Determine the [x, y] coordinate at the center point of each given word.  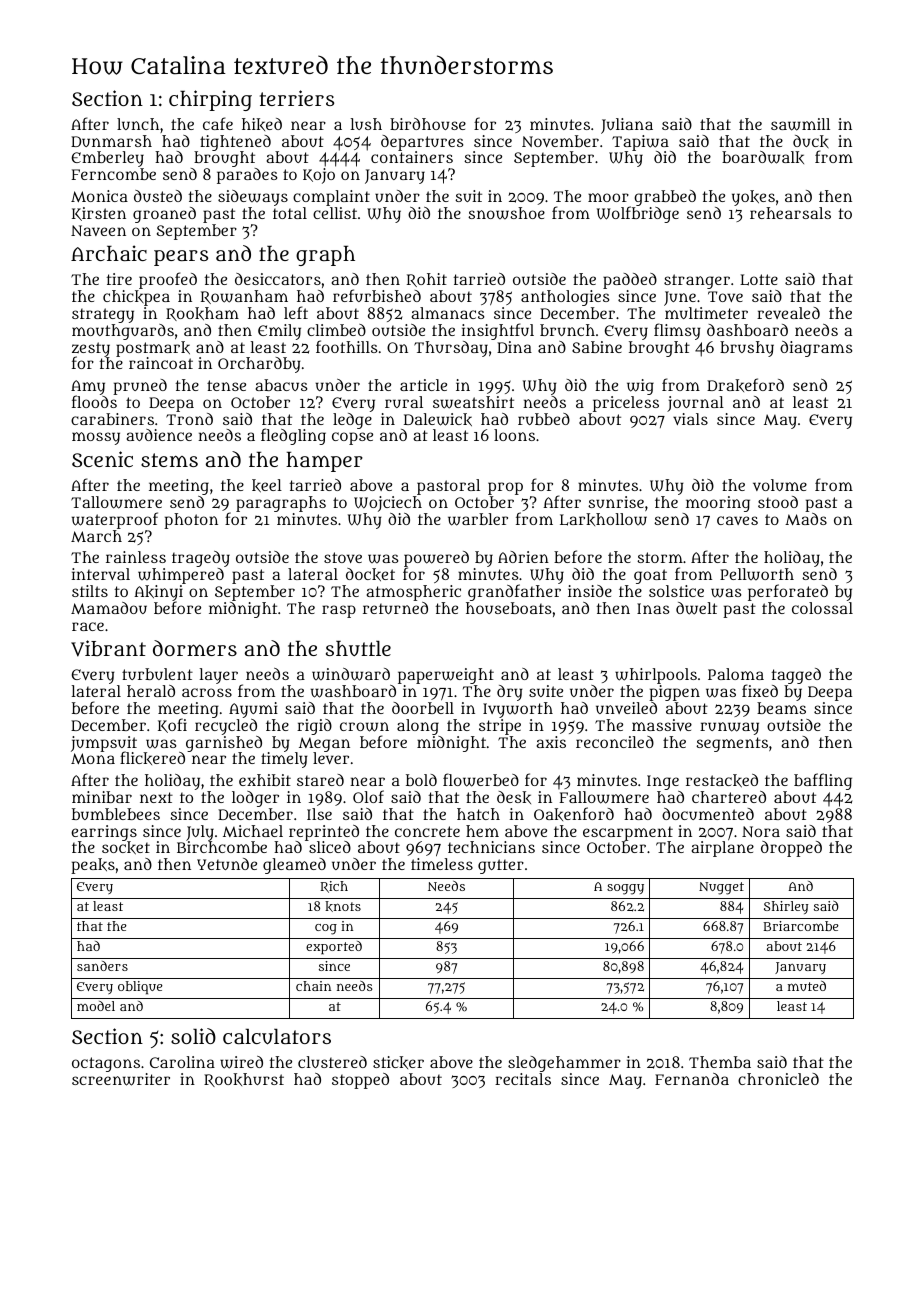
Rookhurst [244, 1080]
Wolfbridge [638, 215]
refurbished [377, 295]
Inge [663, 782]
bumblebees [116, 814]
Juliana [627, 126]
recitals [523, 1079]
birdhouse [428, 124]
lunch [138, 124]
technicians [491, 847]
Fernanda [692, 1079]
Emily [279, 332]
